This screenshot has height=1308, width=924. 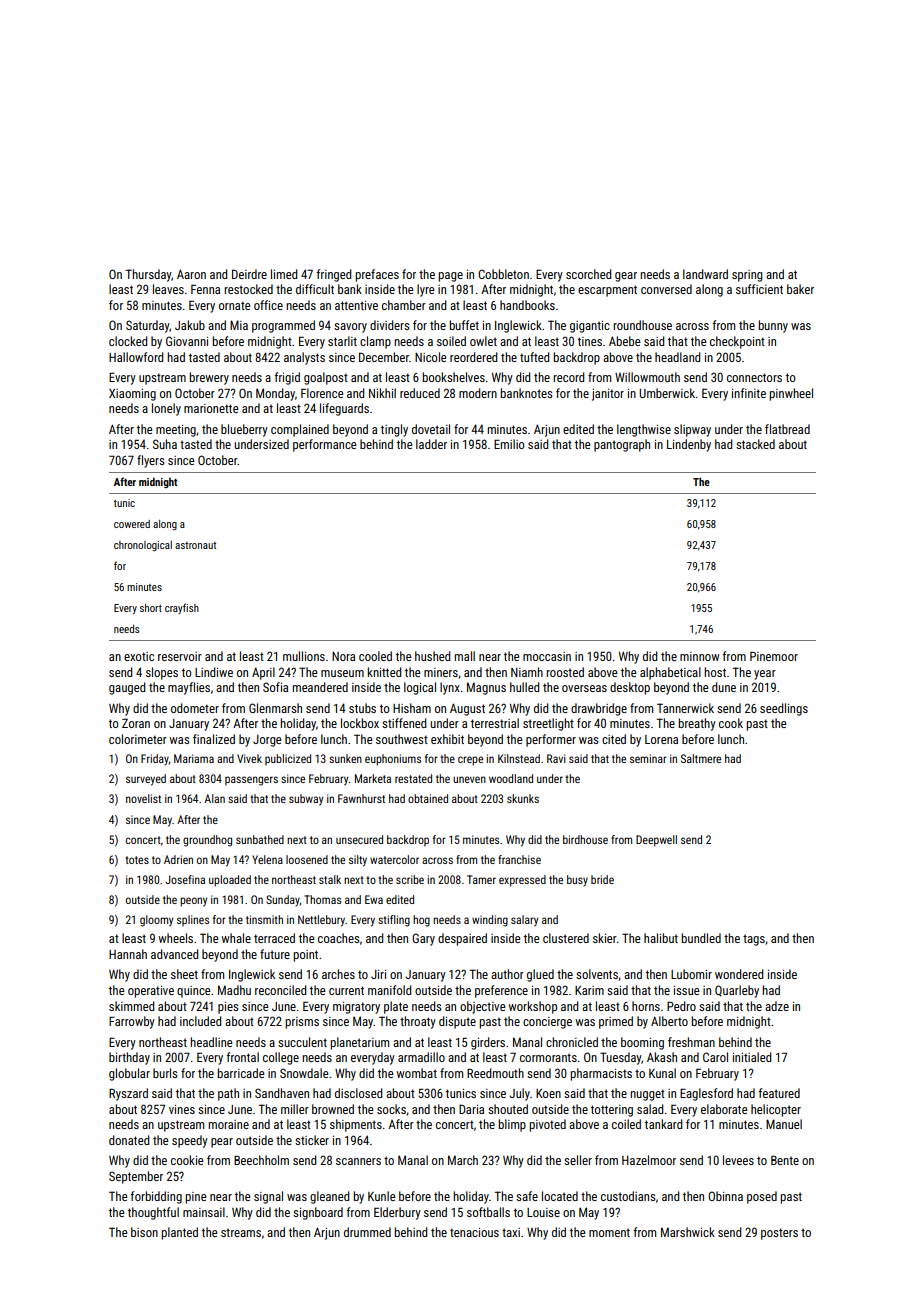 I want to click on halibut, so click(x=661, y=938).
